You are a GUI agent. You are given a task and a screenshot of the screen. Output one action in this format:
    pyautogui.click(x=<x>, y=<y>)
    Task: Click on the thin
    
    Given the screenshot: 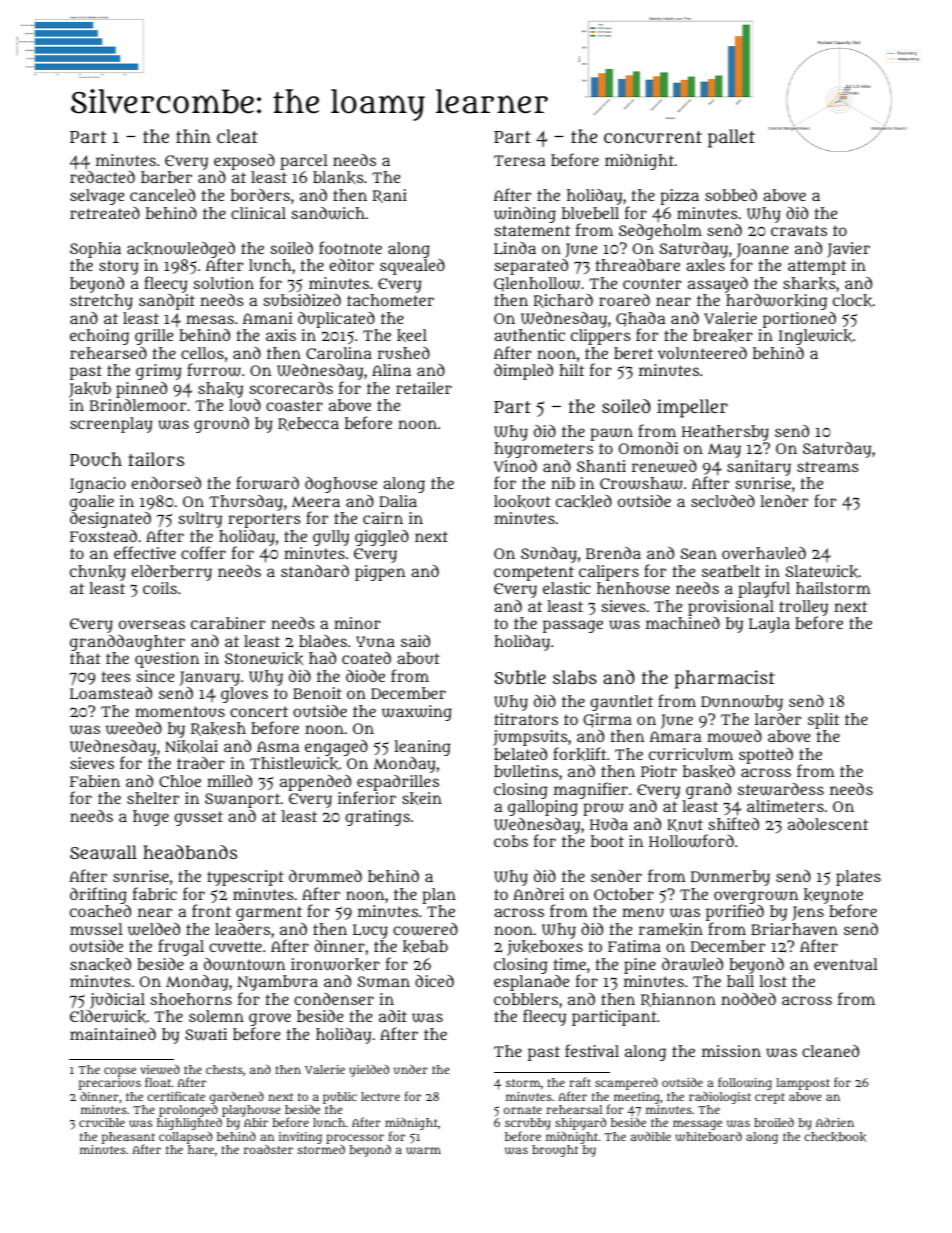 What is the action you would take?
    pyautogui.click(x=193, y=136)
